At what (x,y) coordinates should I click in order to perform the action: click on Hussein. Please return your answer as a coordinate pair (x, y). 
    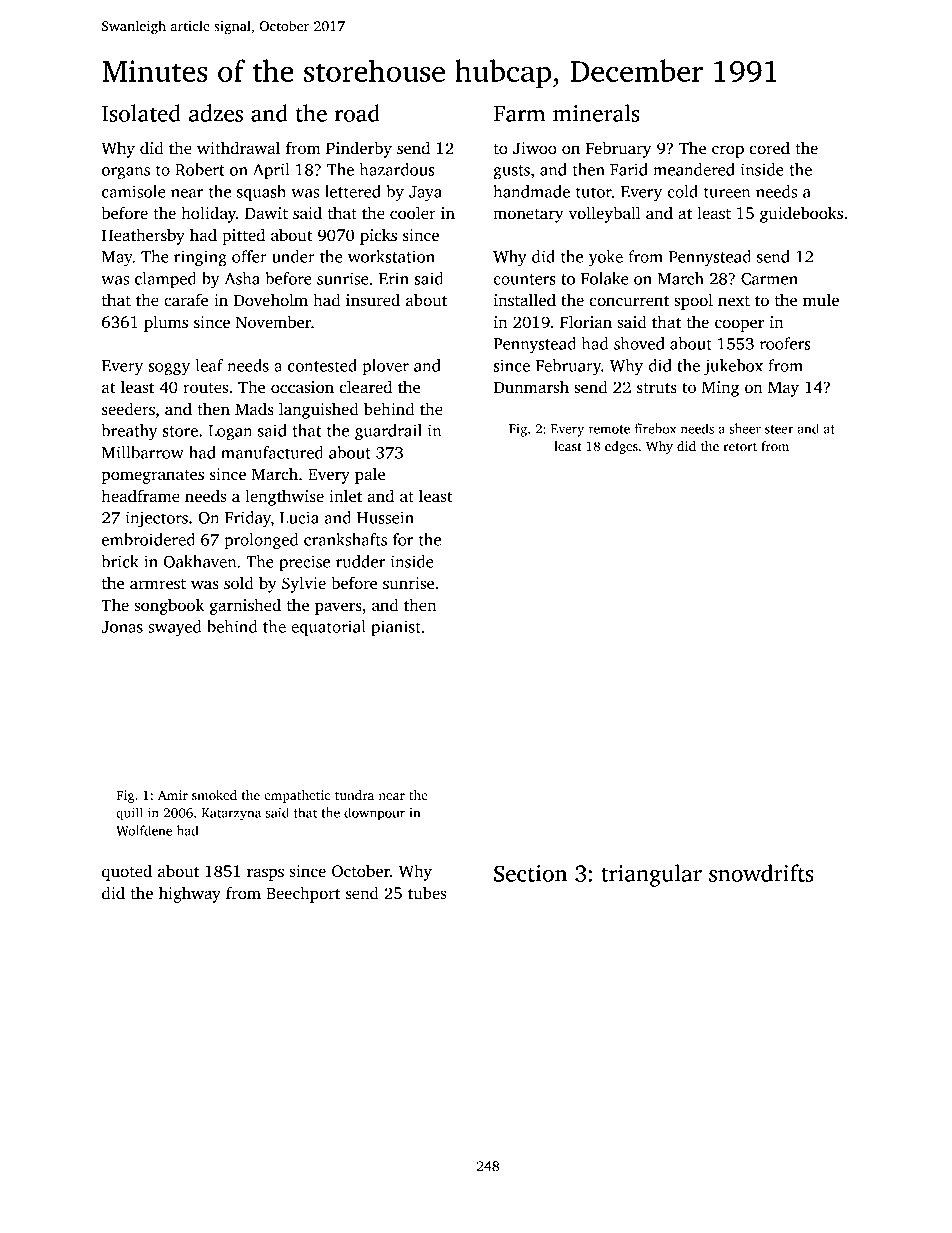
    Looking at the image, I should click on (385, 517).
